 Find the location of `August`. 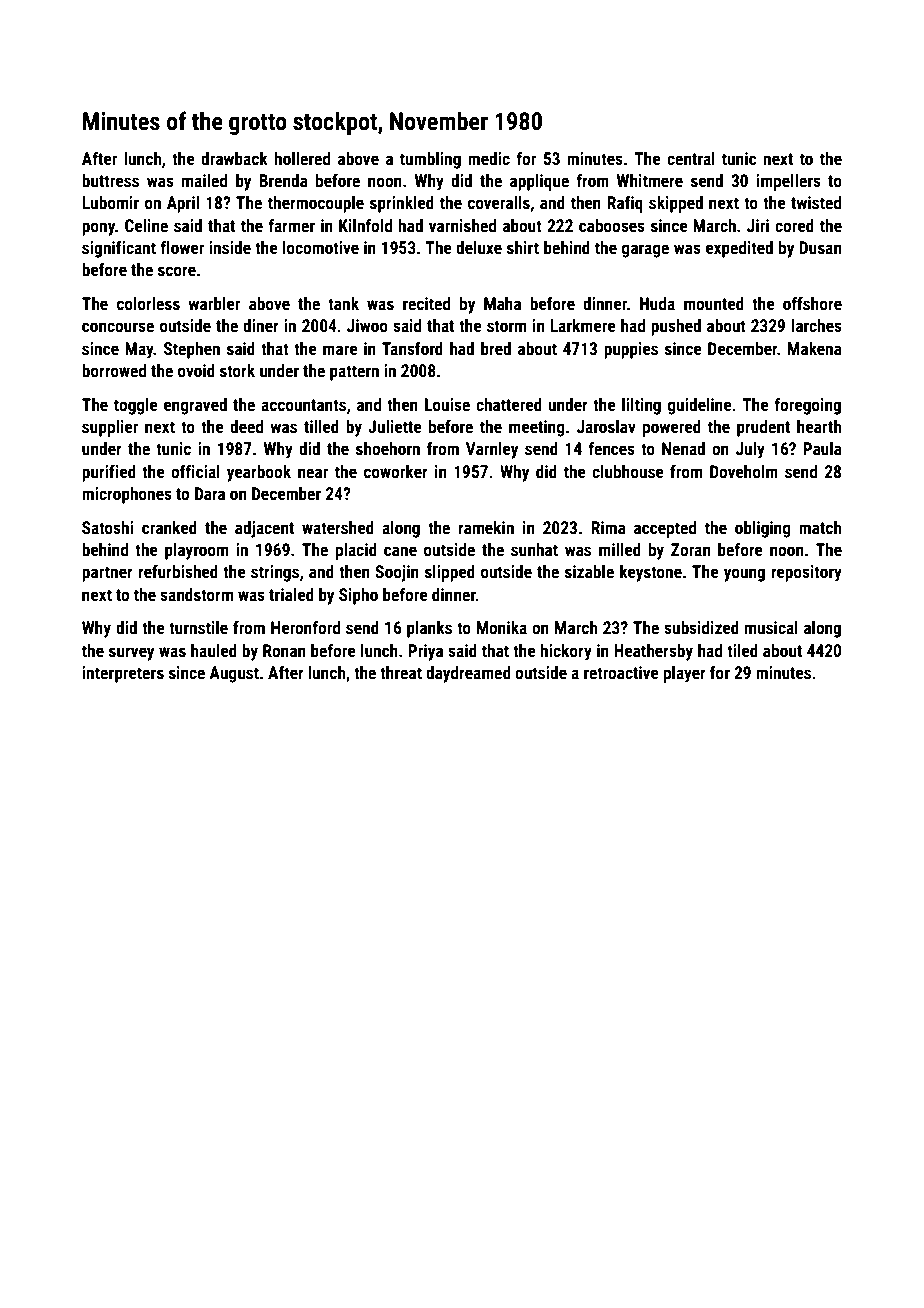

August is located at coordinates (234, 674).
